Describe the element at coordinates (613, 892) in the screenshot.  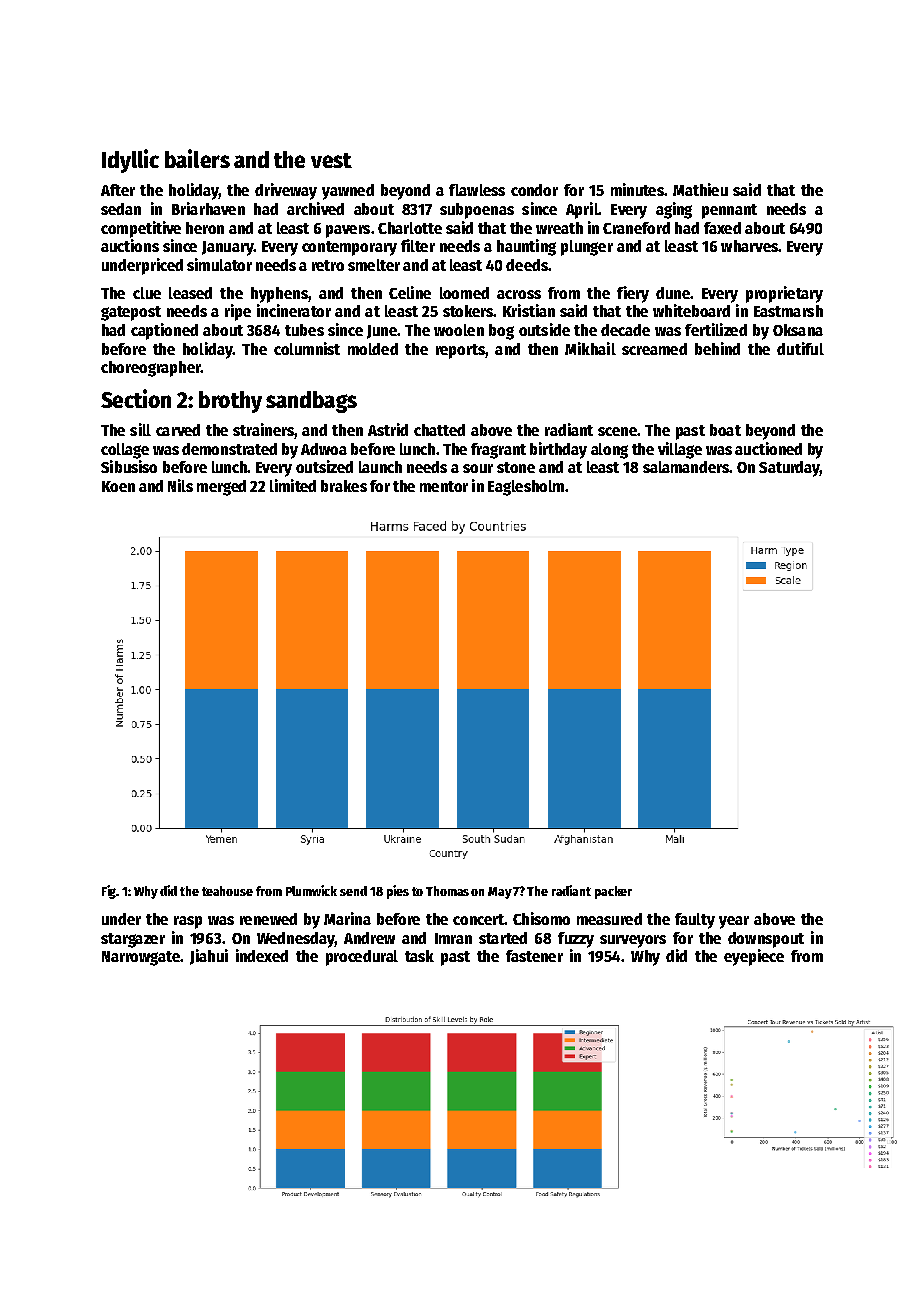
I see `packer` at that location.
